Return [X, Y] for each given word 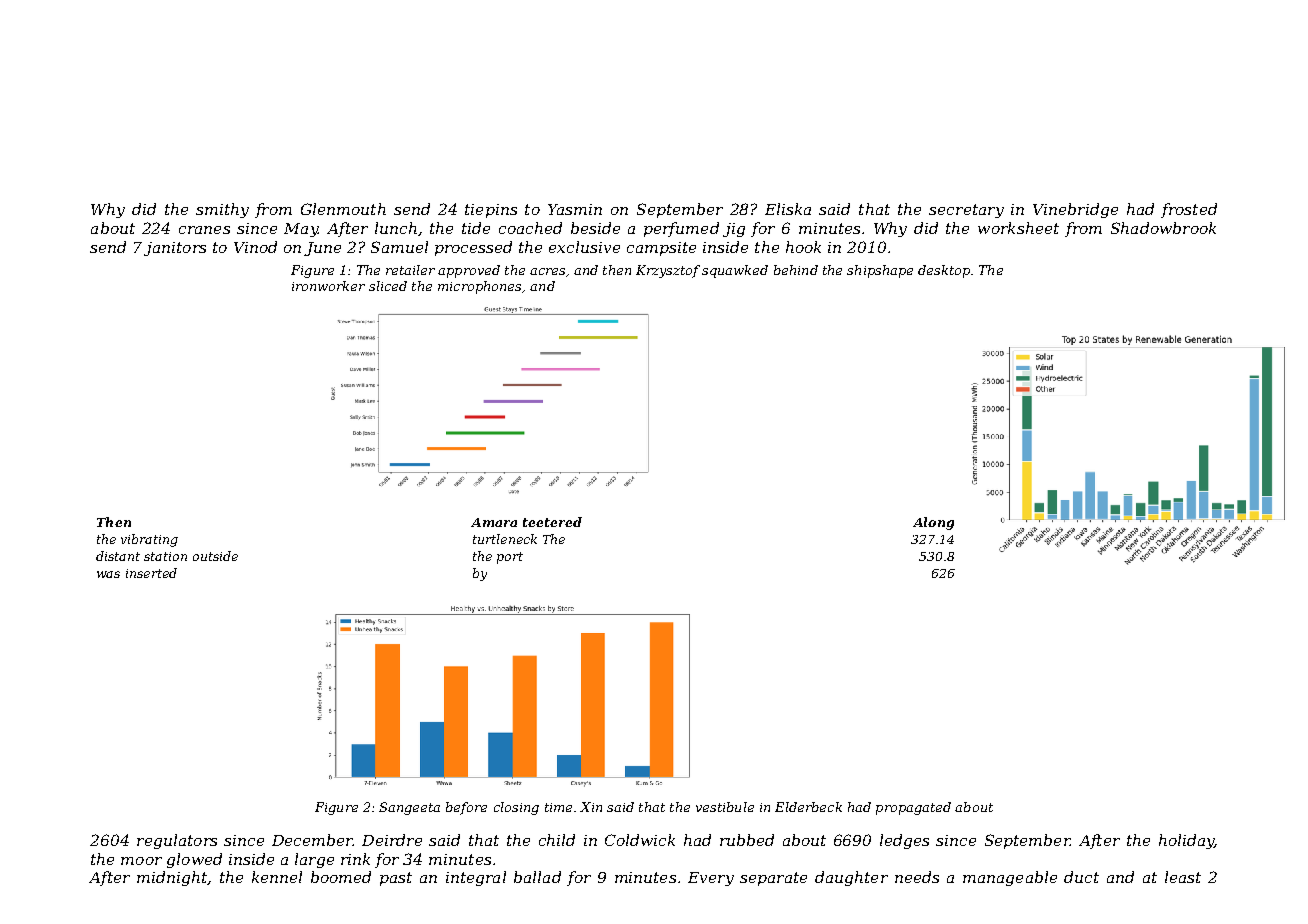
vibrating [149, 540]
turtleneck [505, 539]
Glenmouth [343, 209]
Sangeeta [409, 808]
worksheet [1018, 228]
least [1183, 877]
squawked [735, 271]
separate [773, 879]
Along [933, 523]
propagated [913, 808]
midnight [172, 878]
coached [530, 228]
